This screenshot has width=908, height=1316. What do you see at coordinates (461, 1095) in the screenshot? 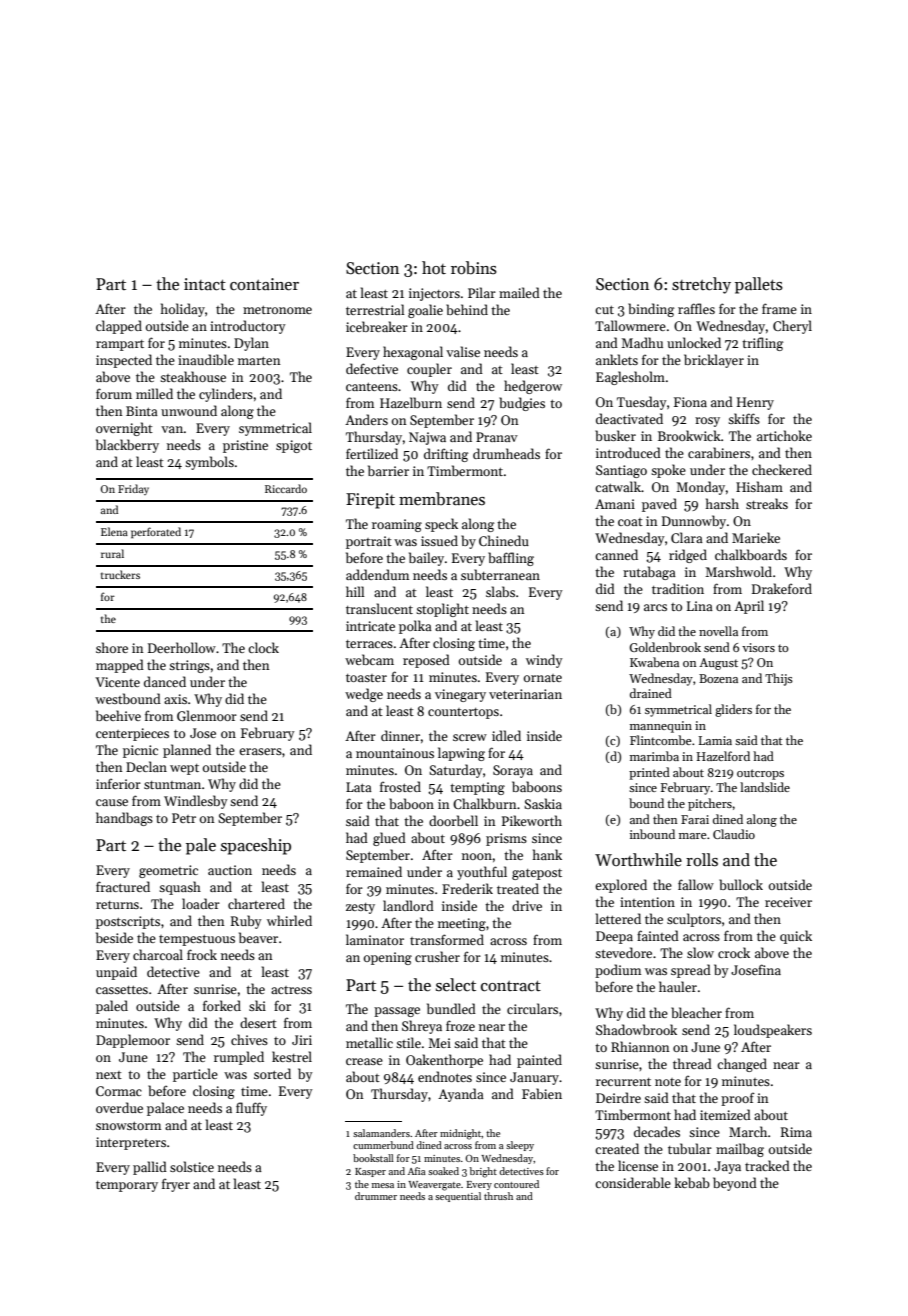
I see `Ayanda` at bounding box center [461, 1095].
